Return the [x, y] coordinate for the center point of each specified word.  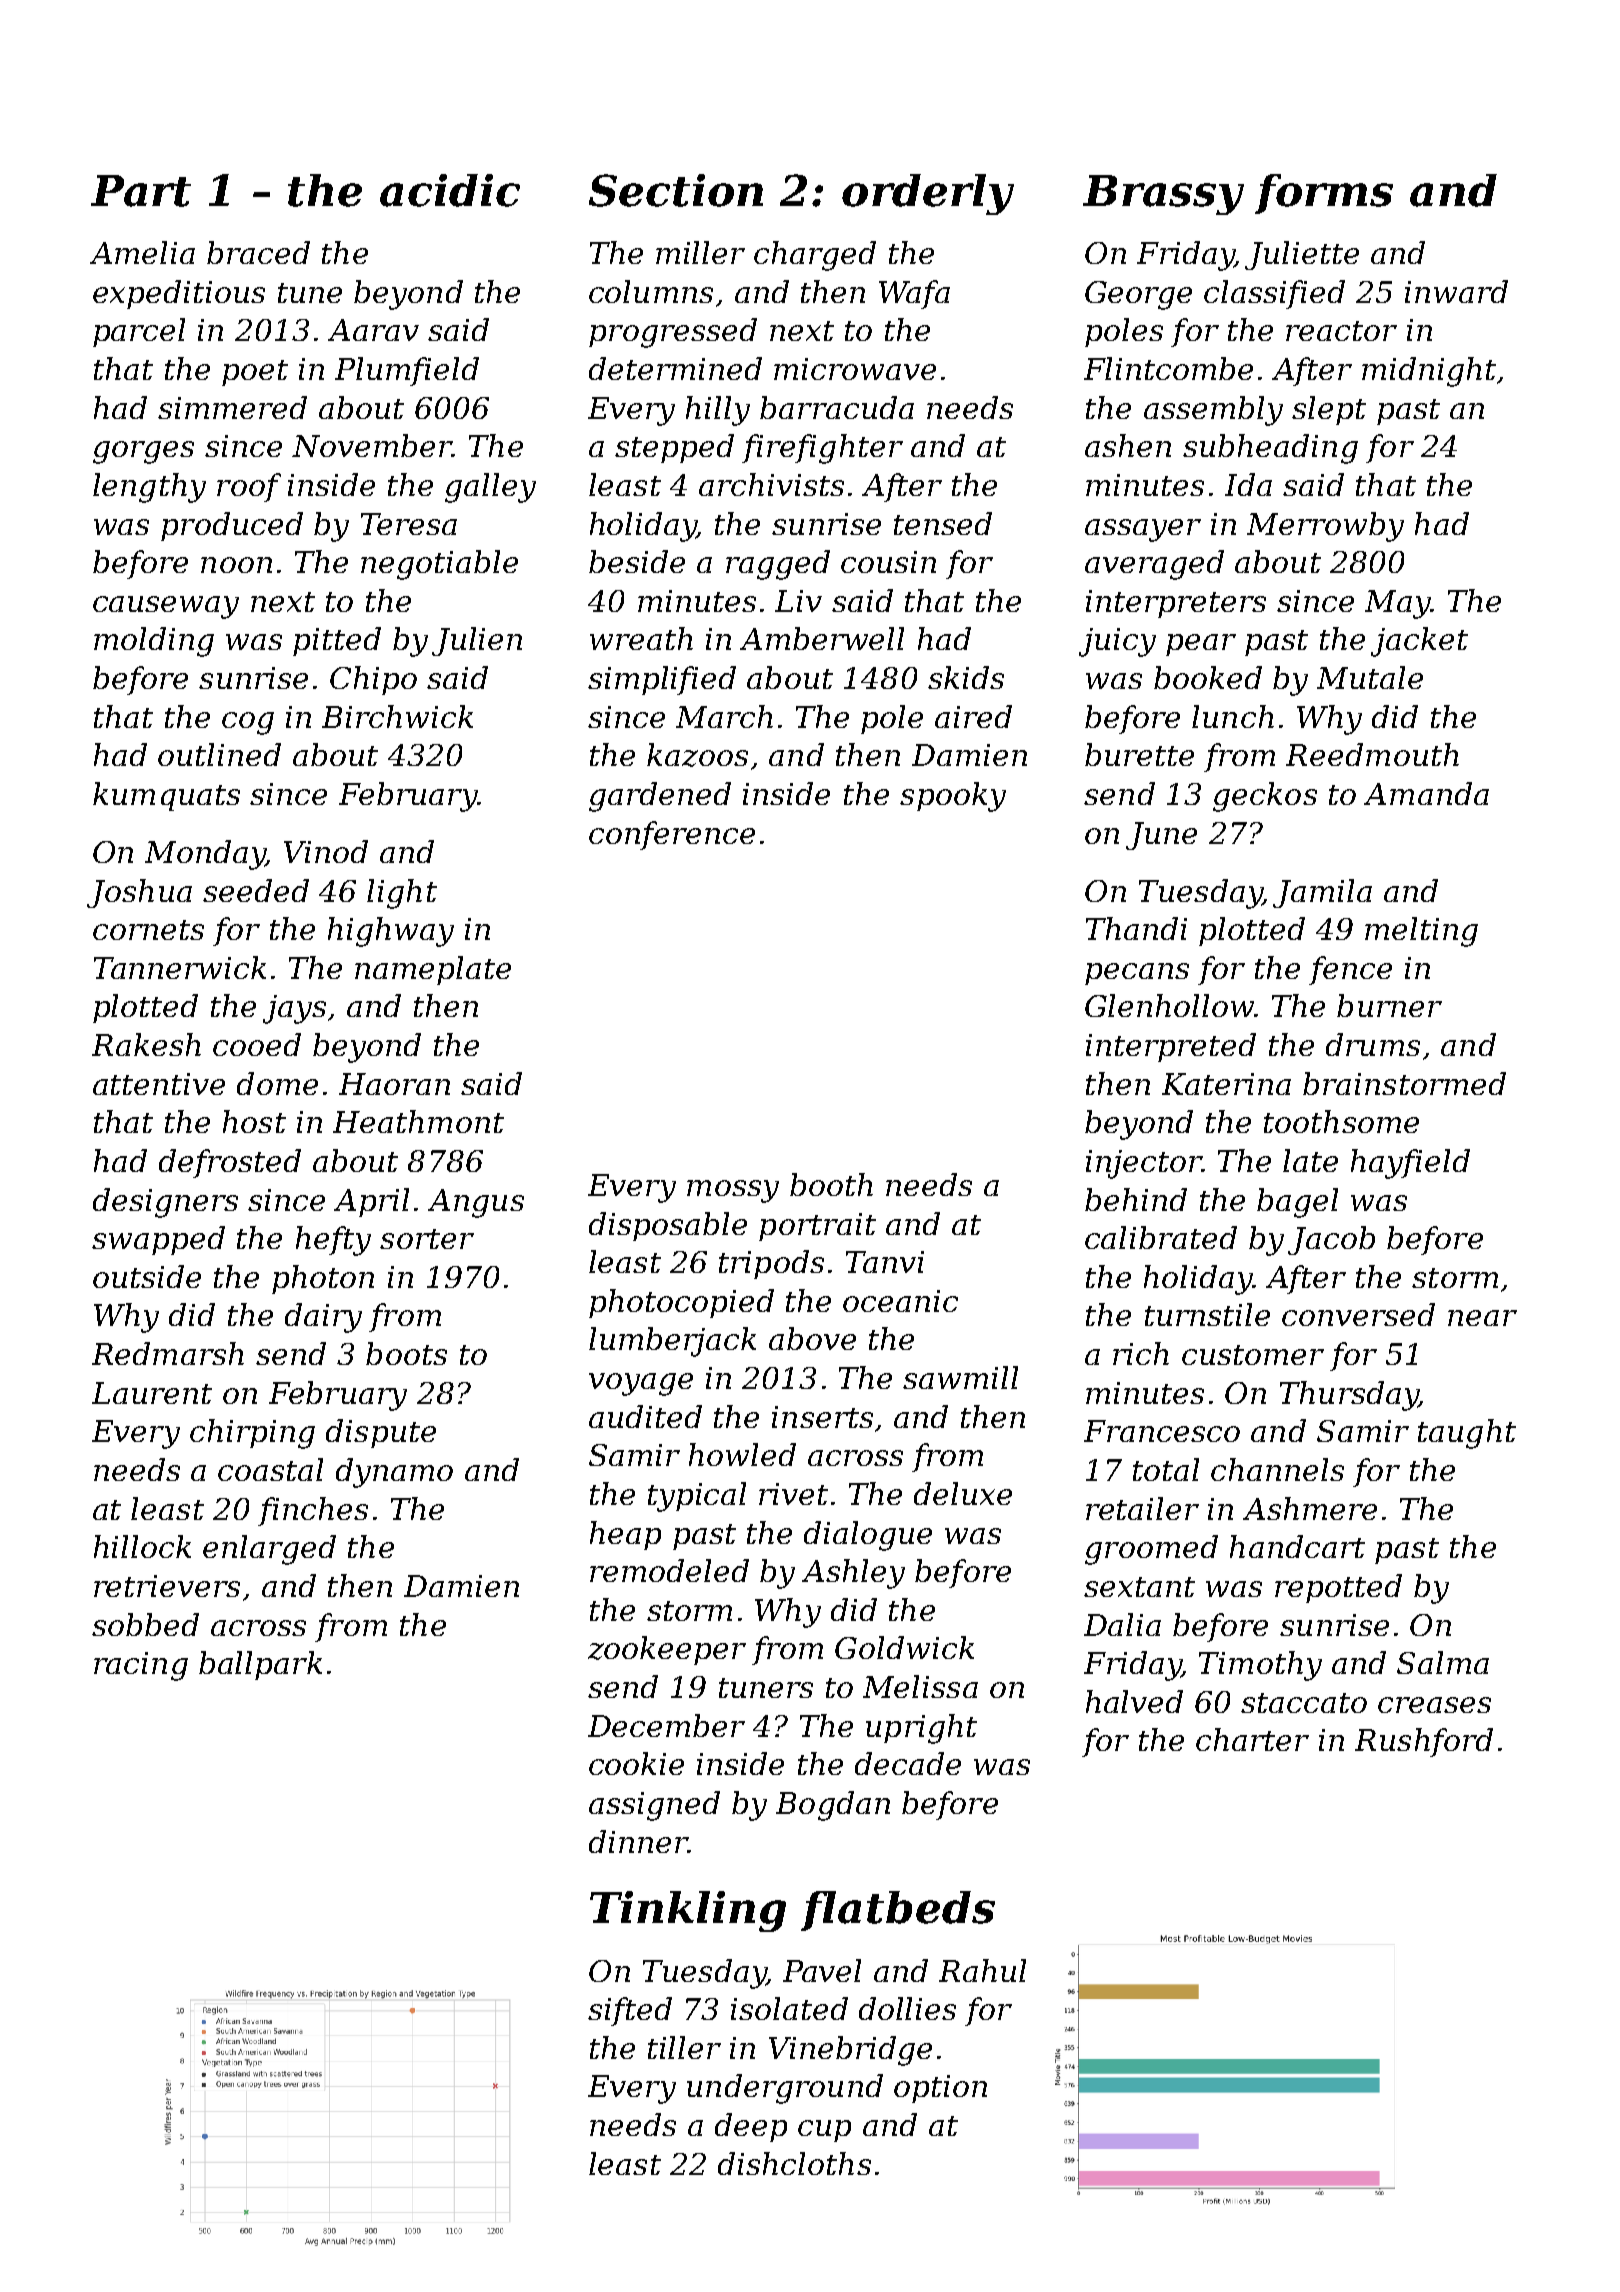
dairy [323, 1318]
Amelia [142, 252]
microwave [855, 369]
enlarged [269, 1550]
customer [1253, 1355]
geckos [1265, 797]
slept [1329, 410]
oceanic [900, 1301]
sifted [630, 2011]
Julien [477, 641]
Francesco [1162, 1431]
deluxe [963, 1493]
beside [637, 561]
